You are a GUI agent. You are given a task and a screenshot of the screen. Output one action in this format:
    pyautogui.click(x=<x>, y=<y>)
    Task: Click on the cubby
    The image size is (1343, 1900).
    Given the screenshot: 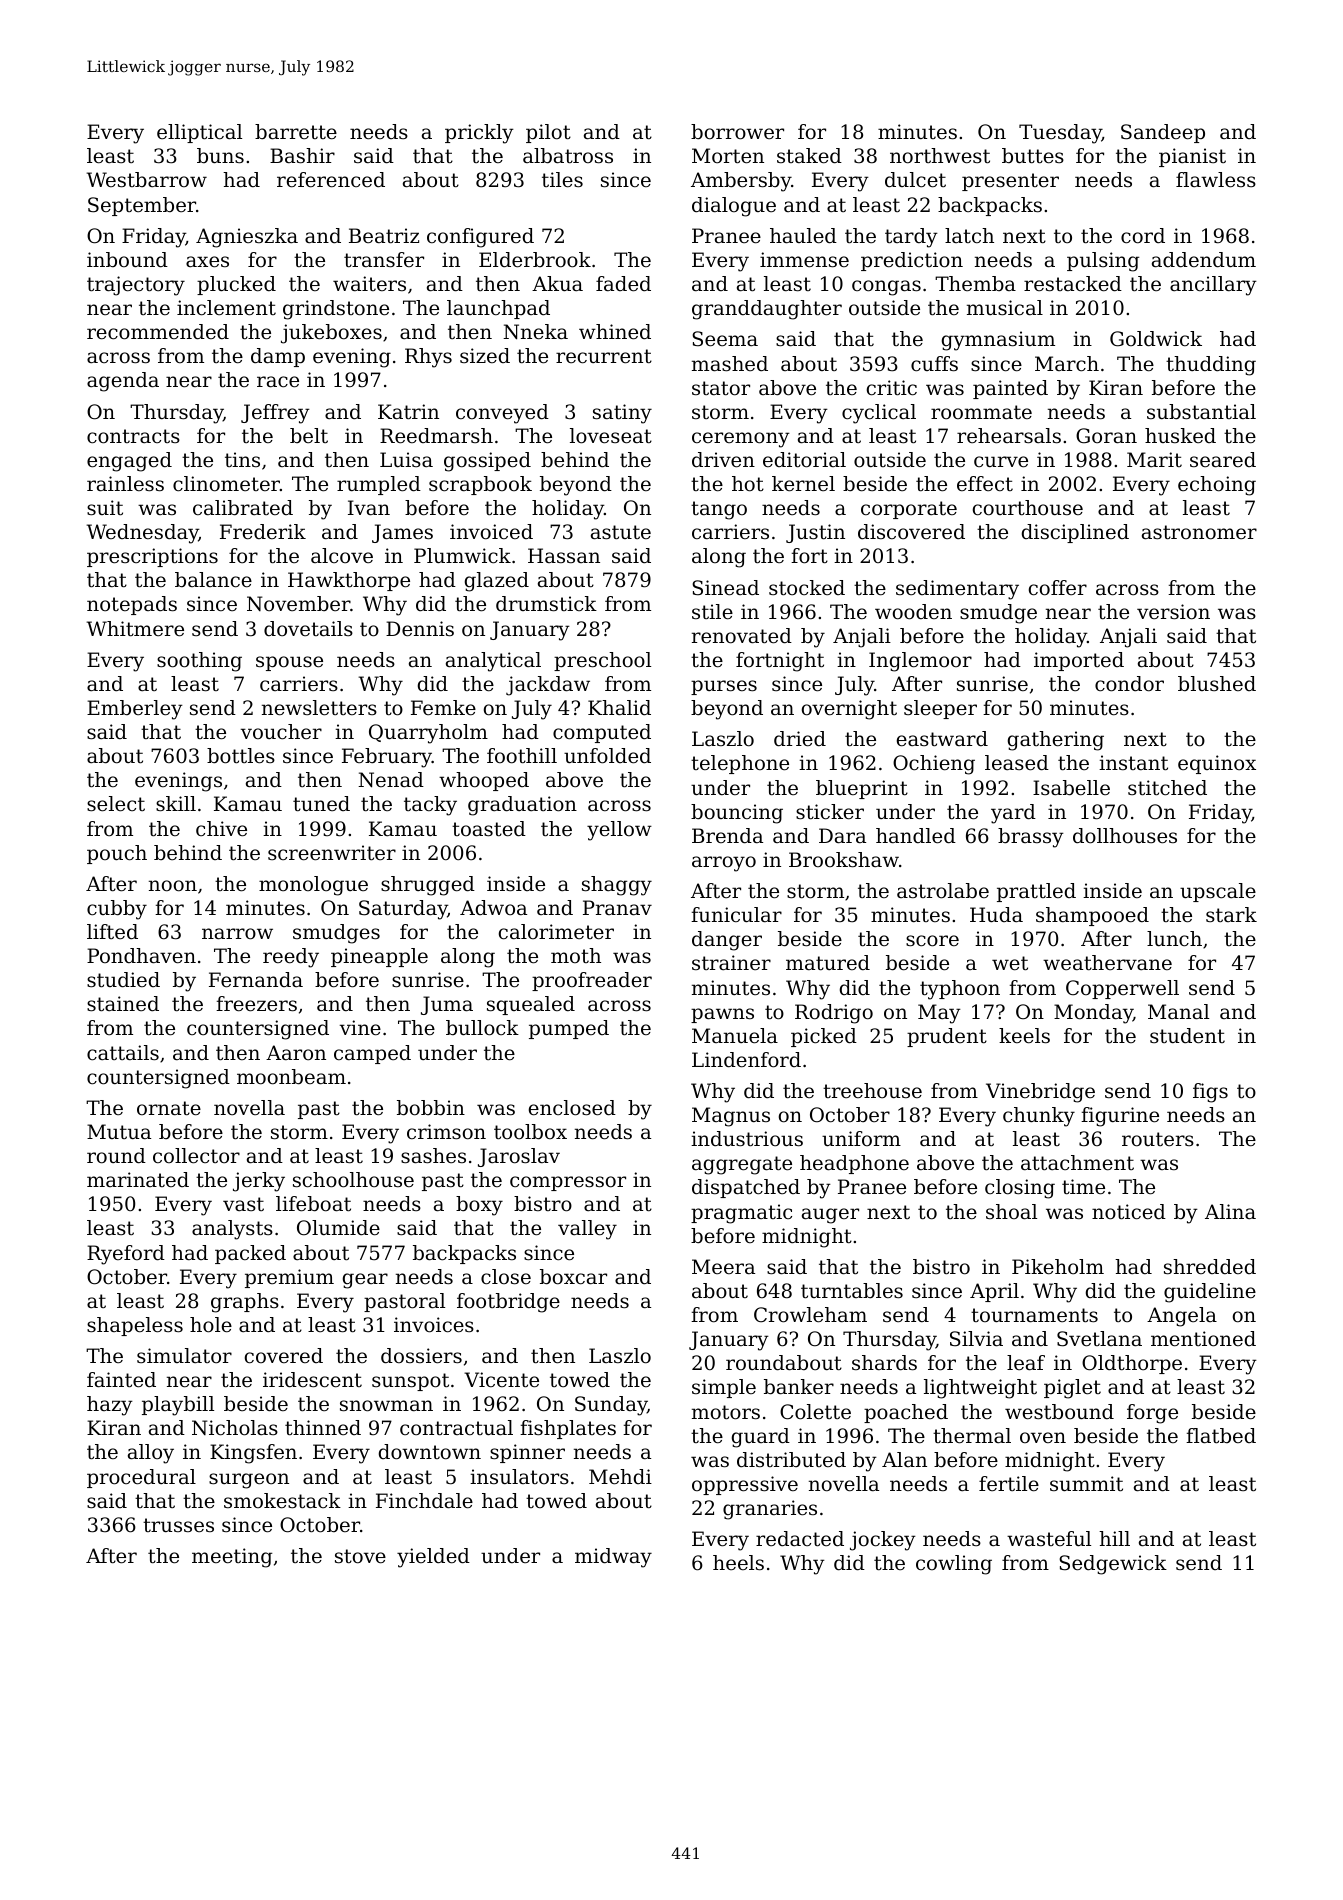 What is the action you would take?
    pyautogui.click(x=117, y=910)
